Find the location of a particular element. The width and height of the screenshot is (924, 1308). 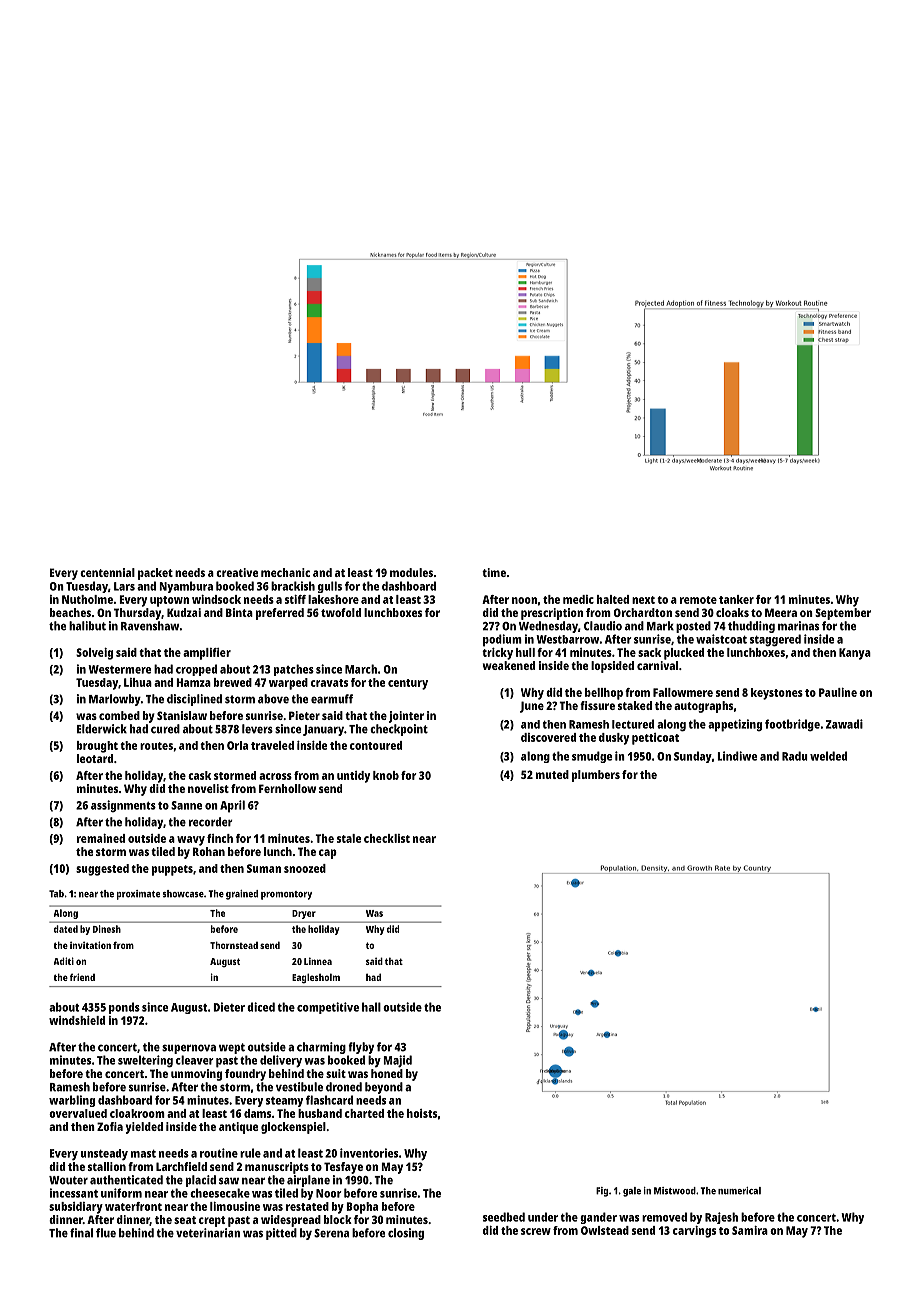

staggered is located at coordinates (775, 640).
